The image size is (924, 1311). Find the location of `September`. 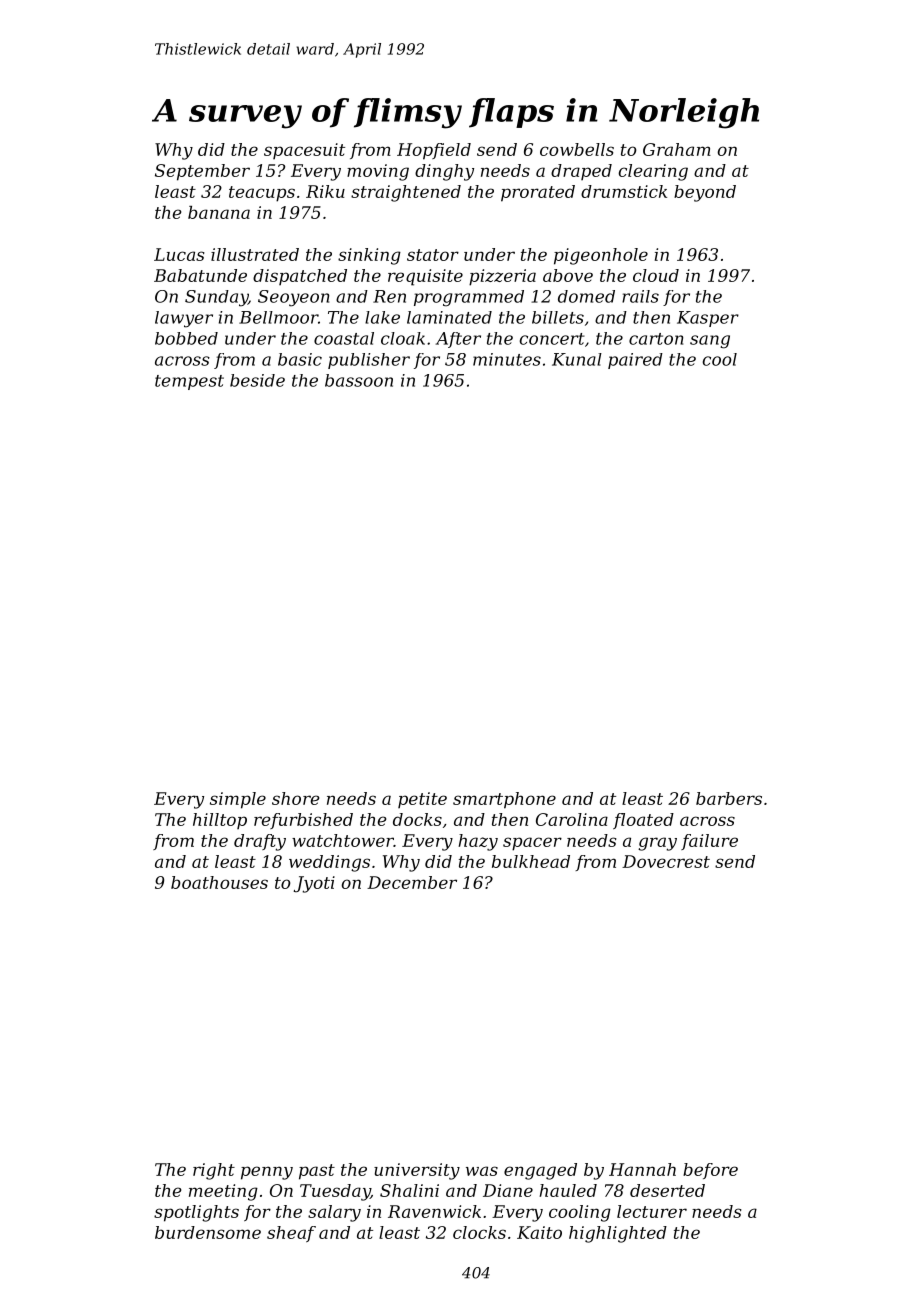

September is located at coordinates (202, 172).
